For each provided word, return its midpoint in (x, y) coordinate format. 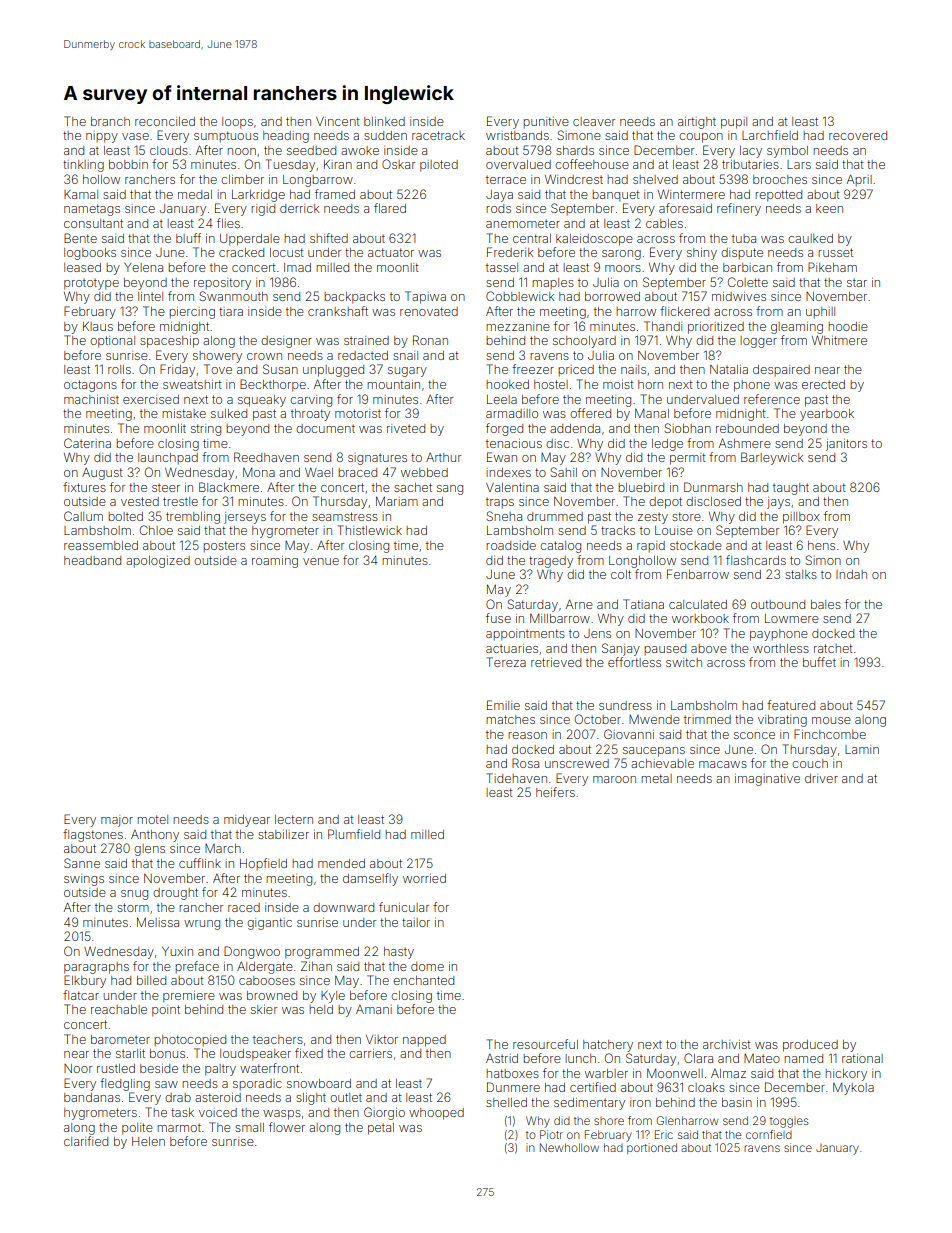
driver (821, 778)
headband (92, 560)
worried (424, 878)
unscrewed (577, 763)
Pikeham (832, 267)
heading (286, 137)
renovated (429, 311)
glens (149, 850)
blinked (384, 121)
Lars (799, 164)
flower (287, 1127)
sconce (754, 735)
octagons (90, 386)
